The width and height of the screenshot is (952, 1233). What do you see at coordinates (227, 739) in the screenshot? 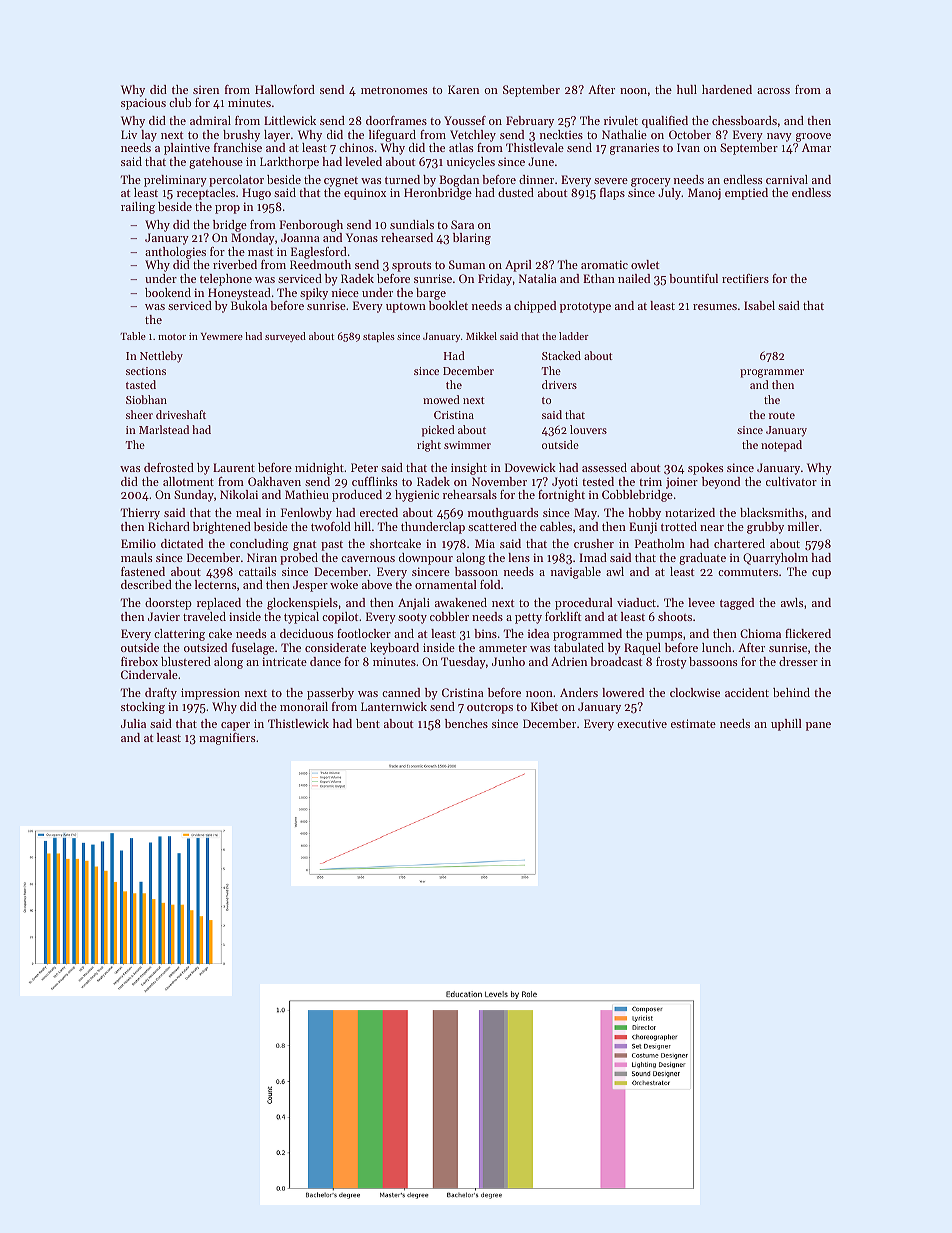
I see `magnifiers` at bounding box center [227, 739].
